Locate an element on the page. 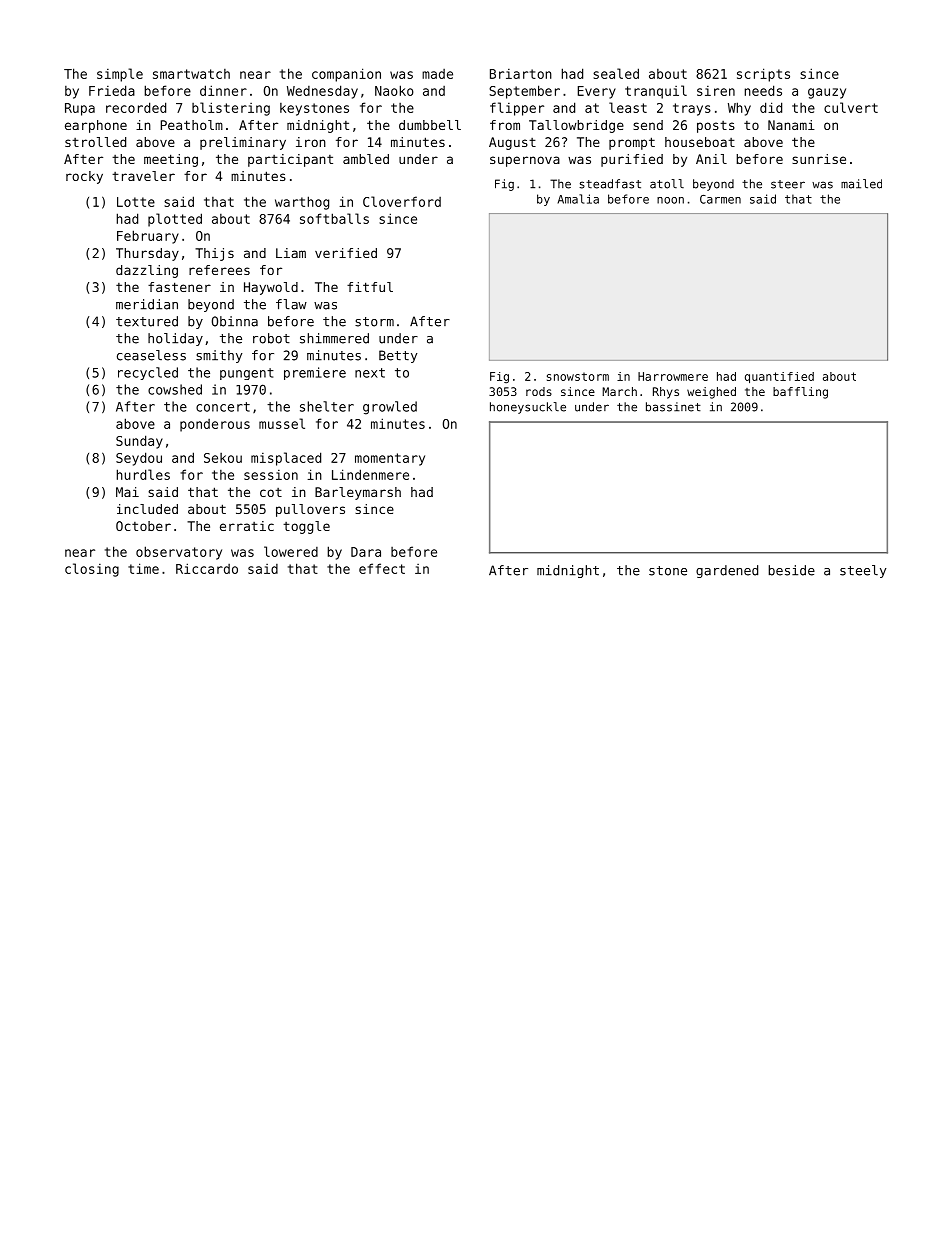  effect is located at coordinates (382, 568).
